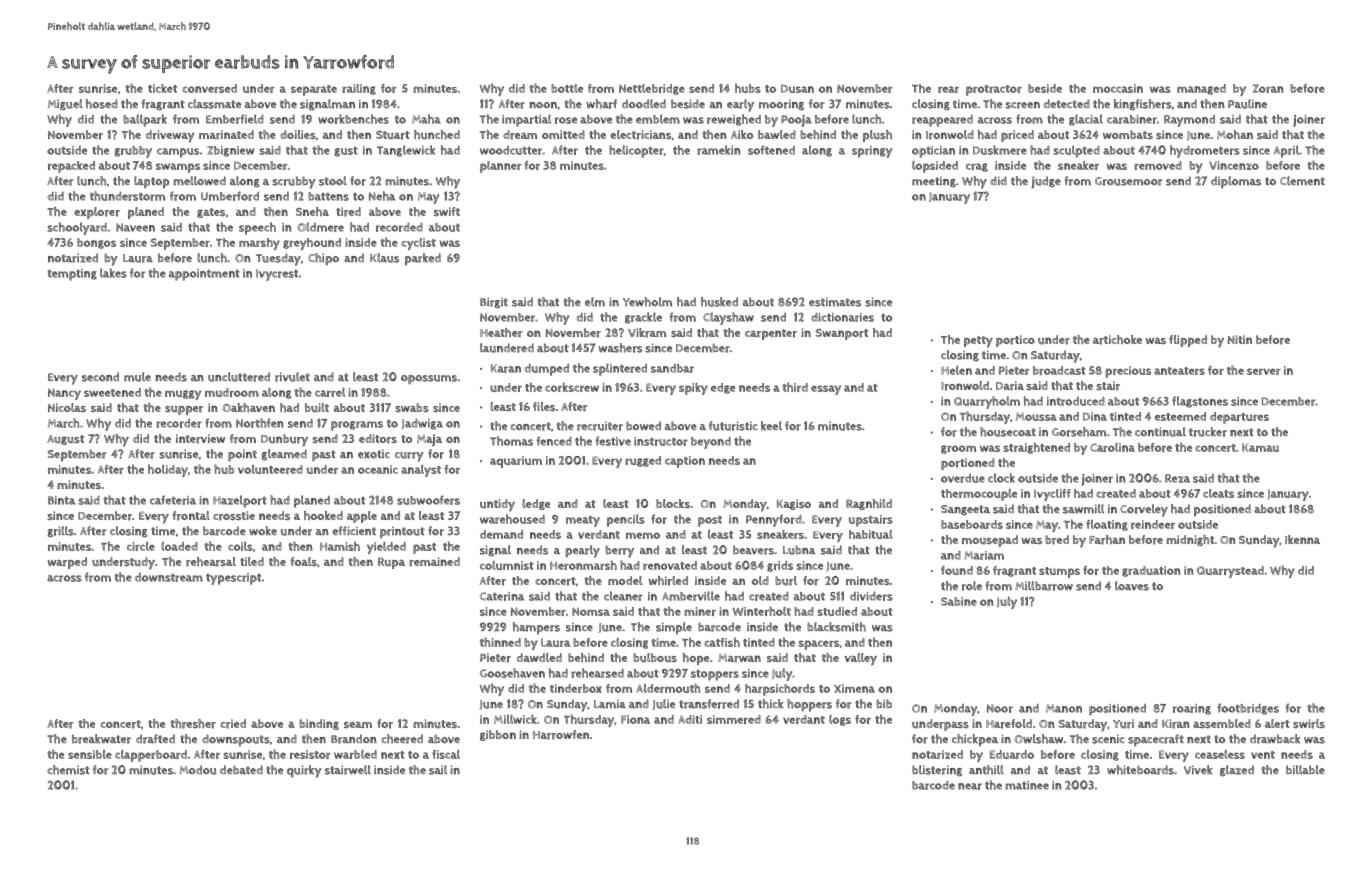 The height and width of the page is (887, 1372). I want to click on chemist, so click(68, 770).
